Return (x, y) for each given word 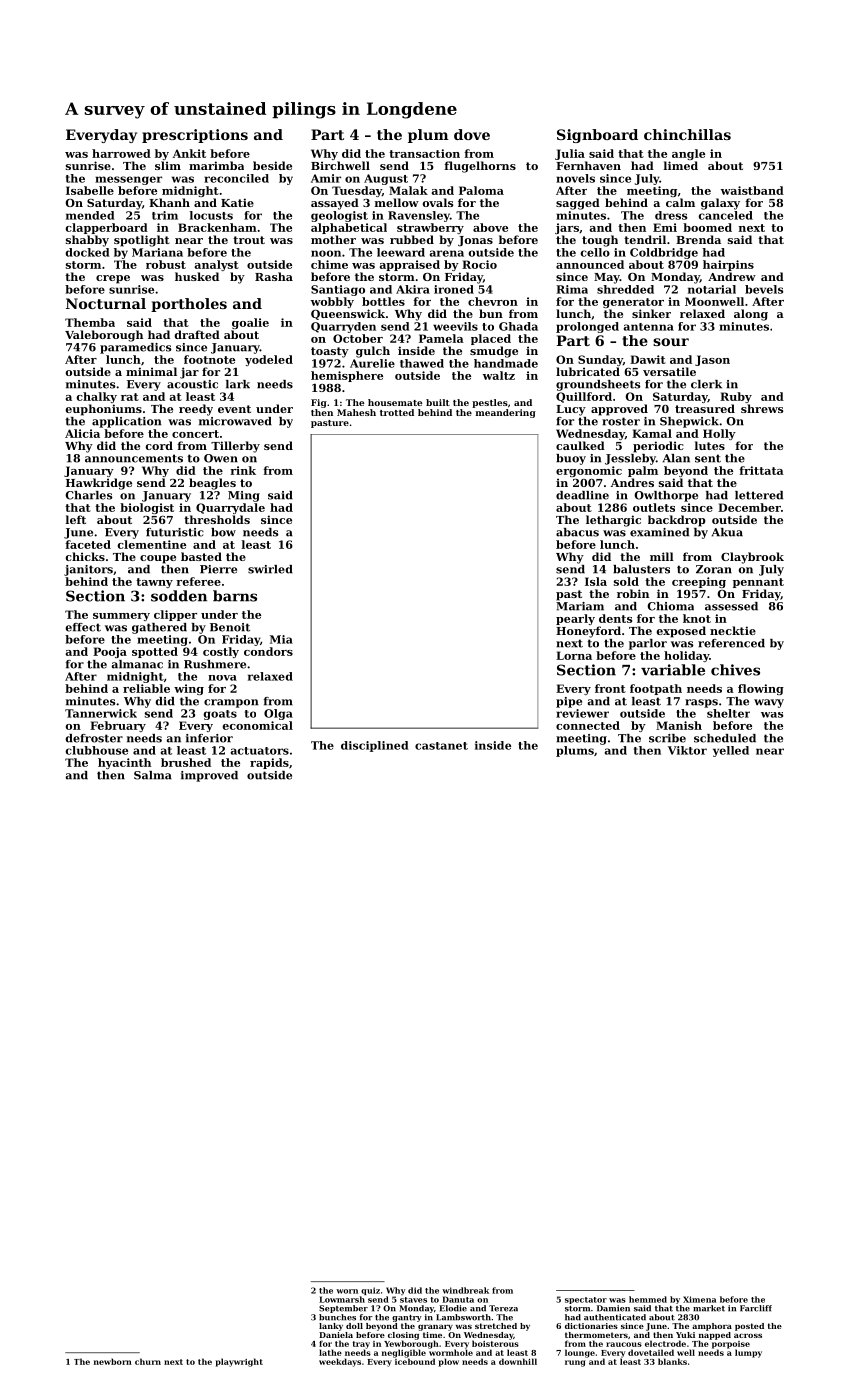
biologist (147, 508)
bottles (383, 301)
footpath (656, 689)
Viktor (687, 750)
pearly (575, 619)
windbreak (465, 1290)
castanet (441, 746)
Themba (90, 322)
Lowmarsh (342, 1299)
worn (347, 1291)
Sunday (600, 360)
